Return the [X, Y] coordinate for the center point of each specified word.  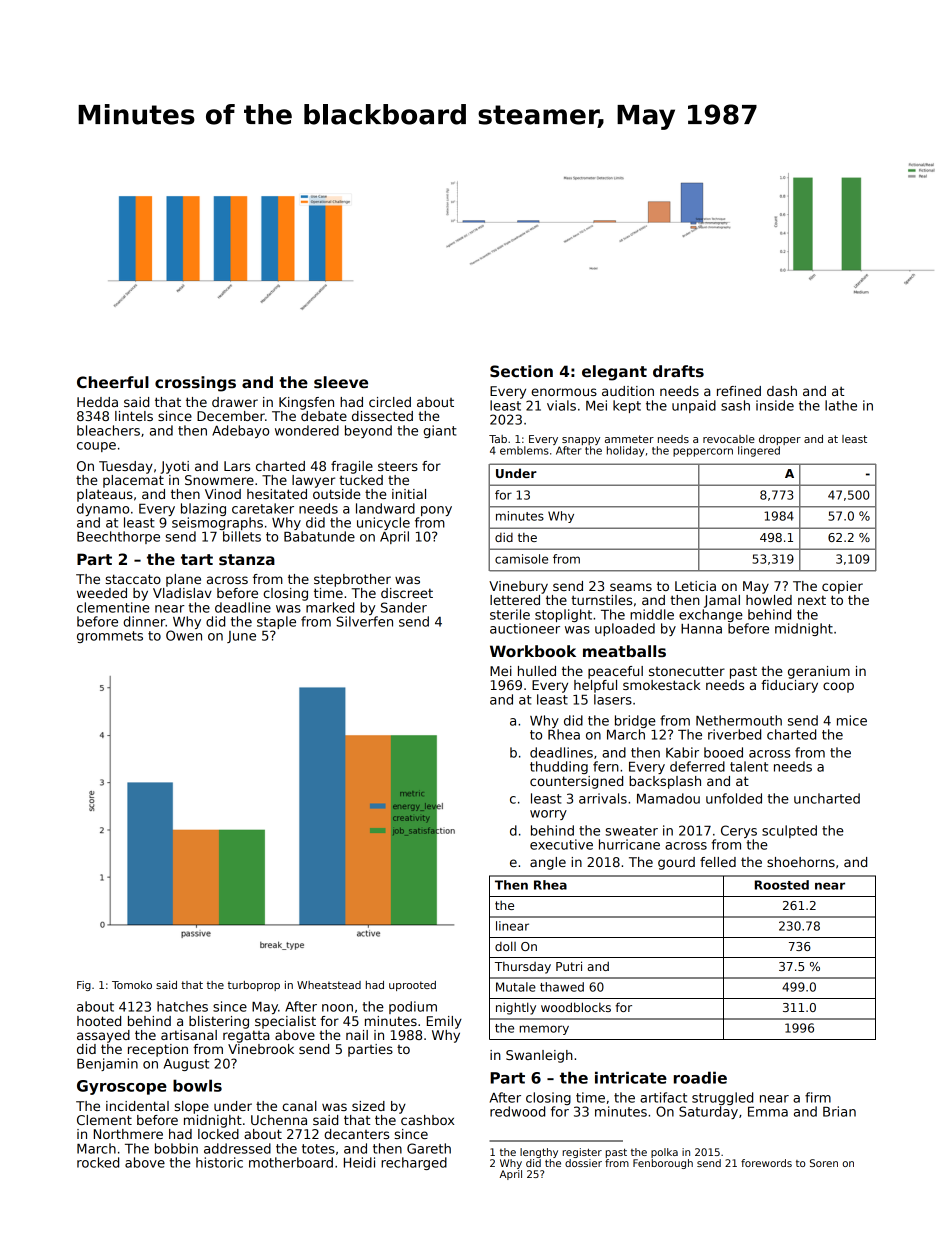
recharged [414, 1163]
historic [219, 1162]
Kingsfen [306, 403]
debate [324, 416]
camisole [521, 559]
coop [838, 687]
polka [664, 1153]
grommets [110, 637]
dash [782, 391]
